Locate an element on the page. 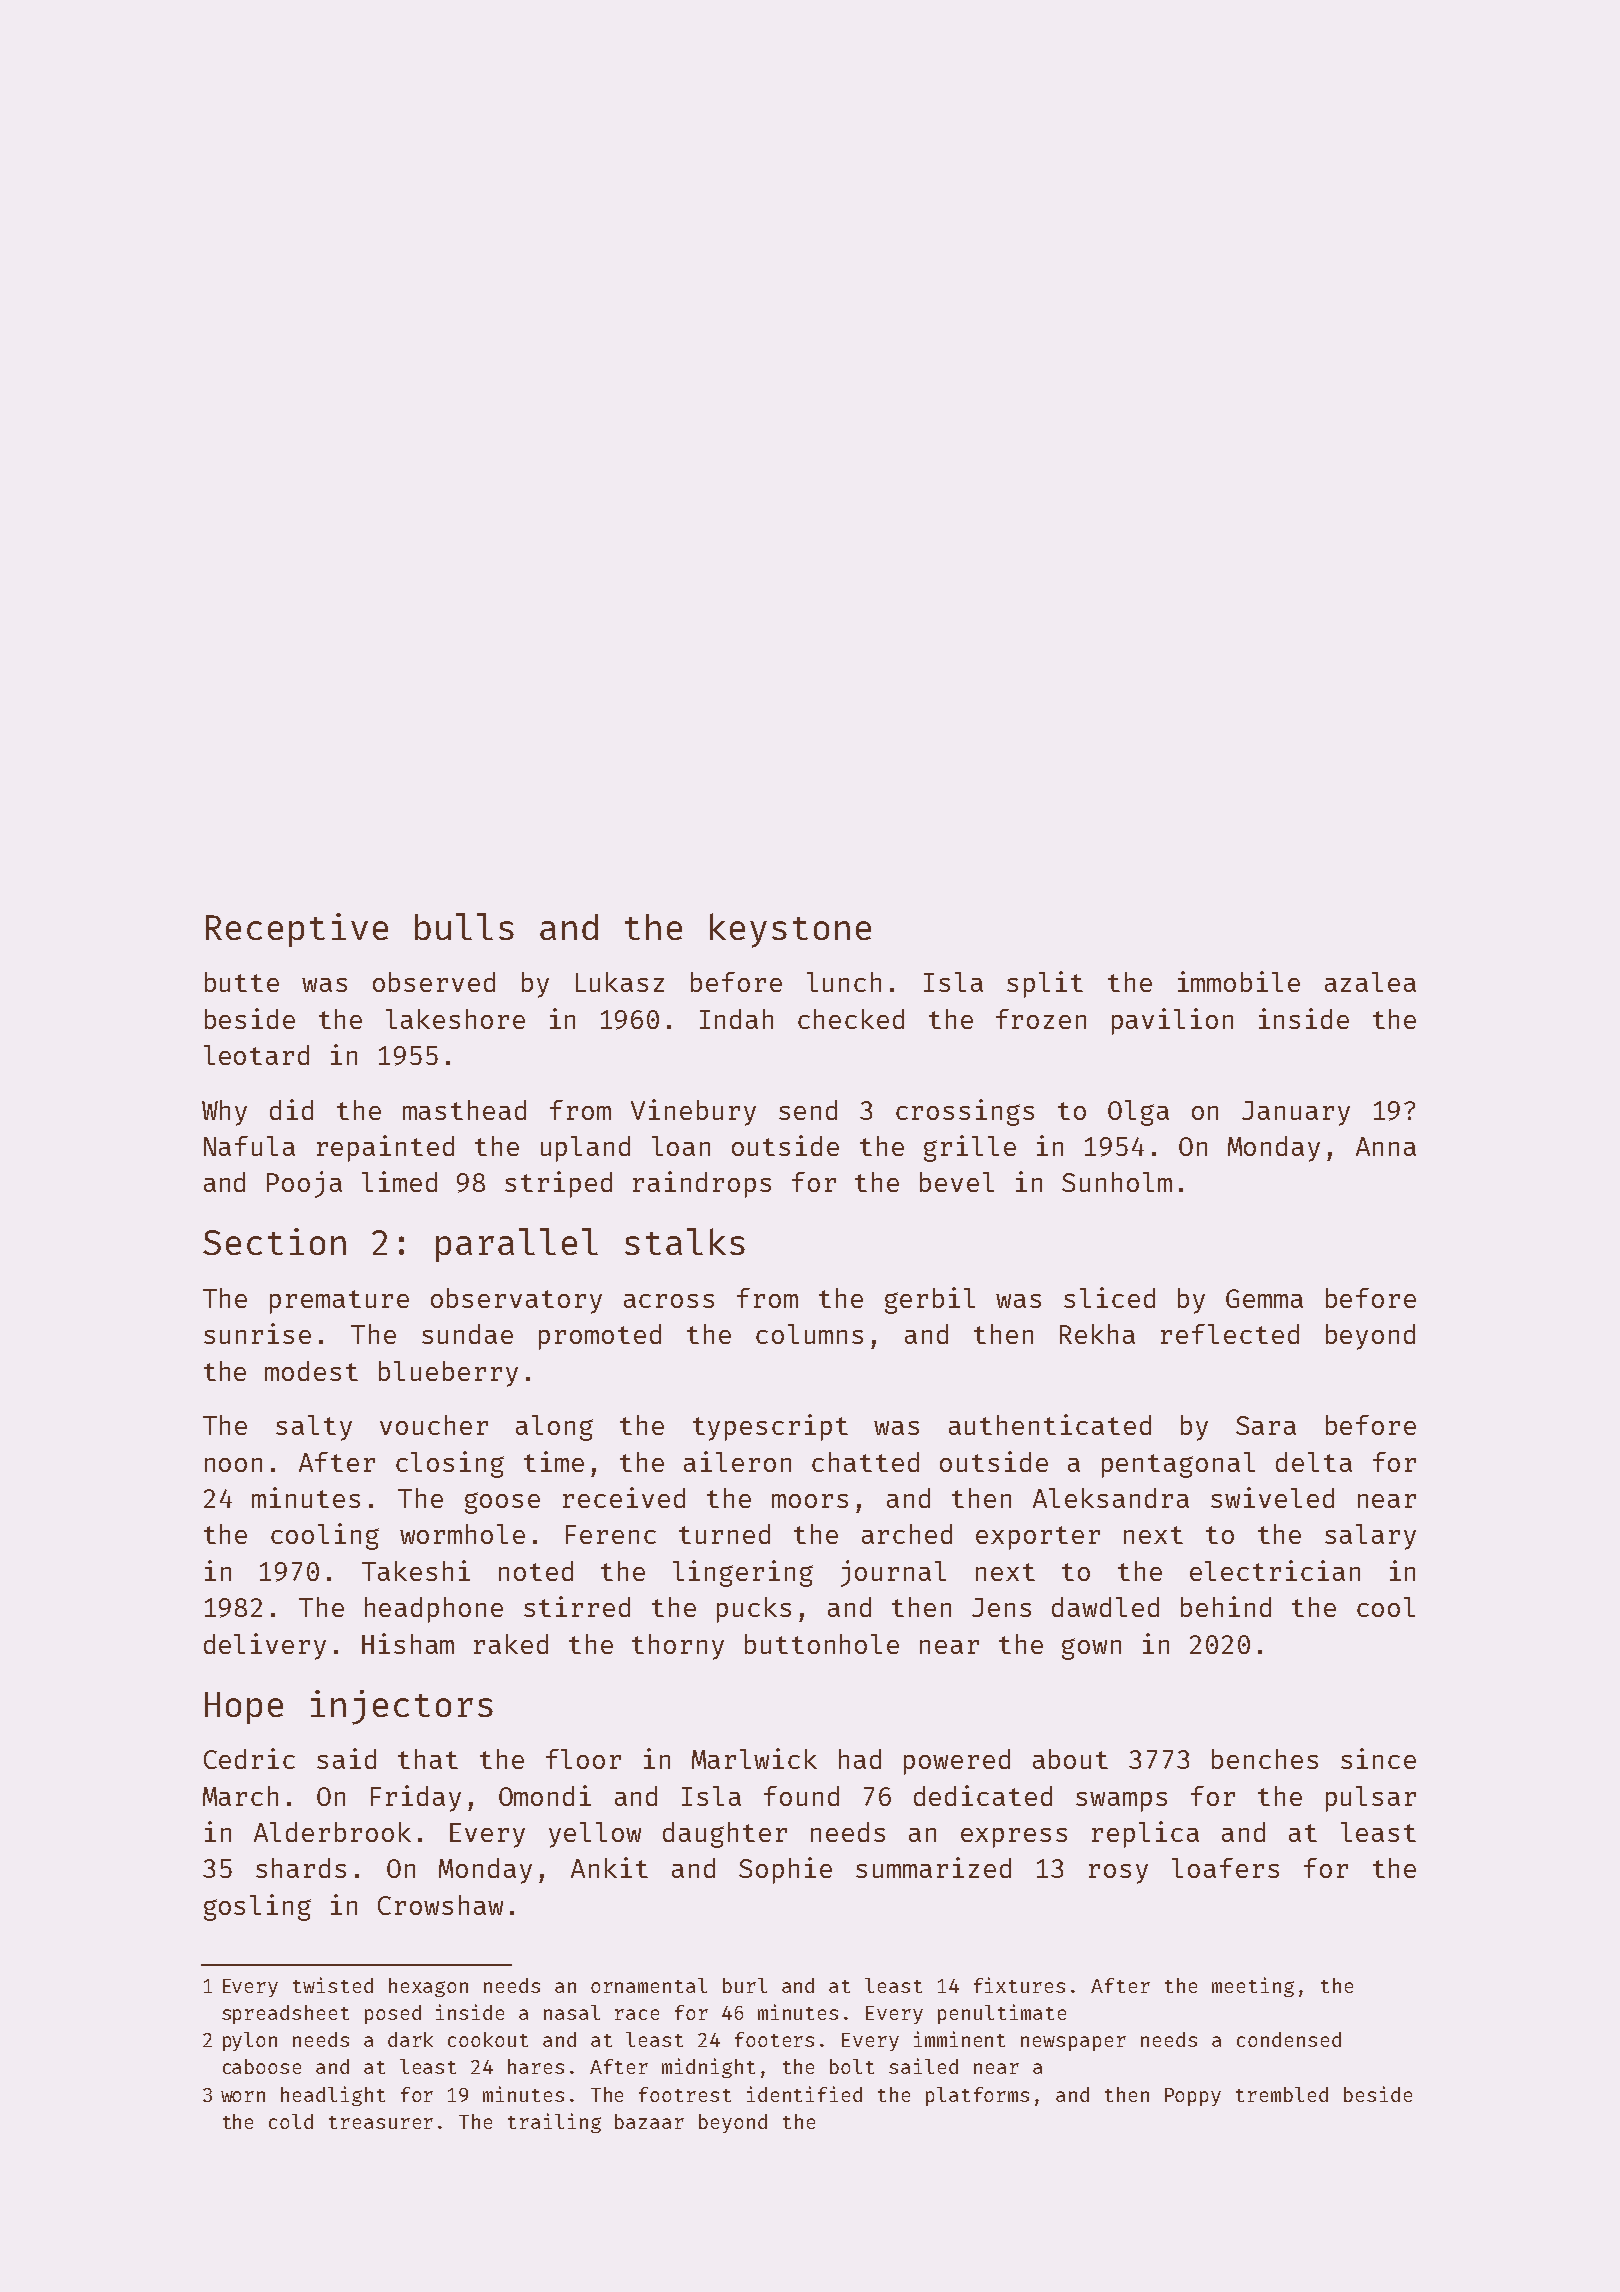  split is located at coordinates (1045, 984).
